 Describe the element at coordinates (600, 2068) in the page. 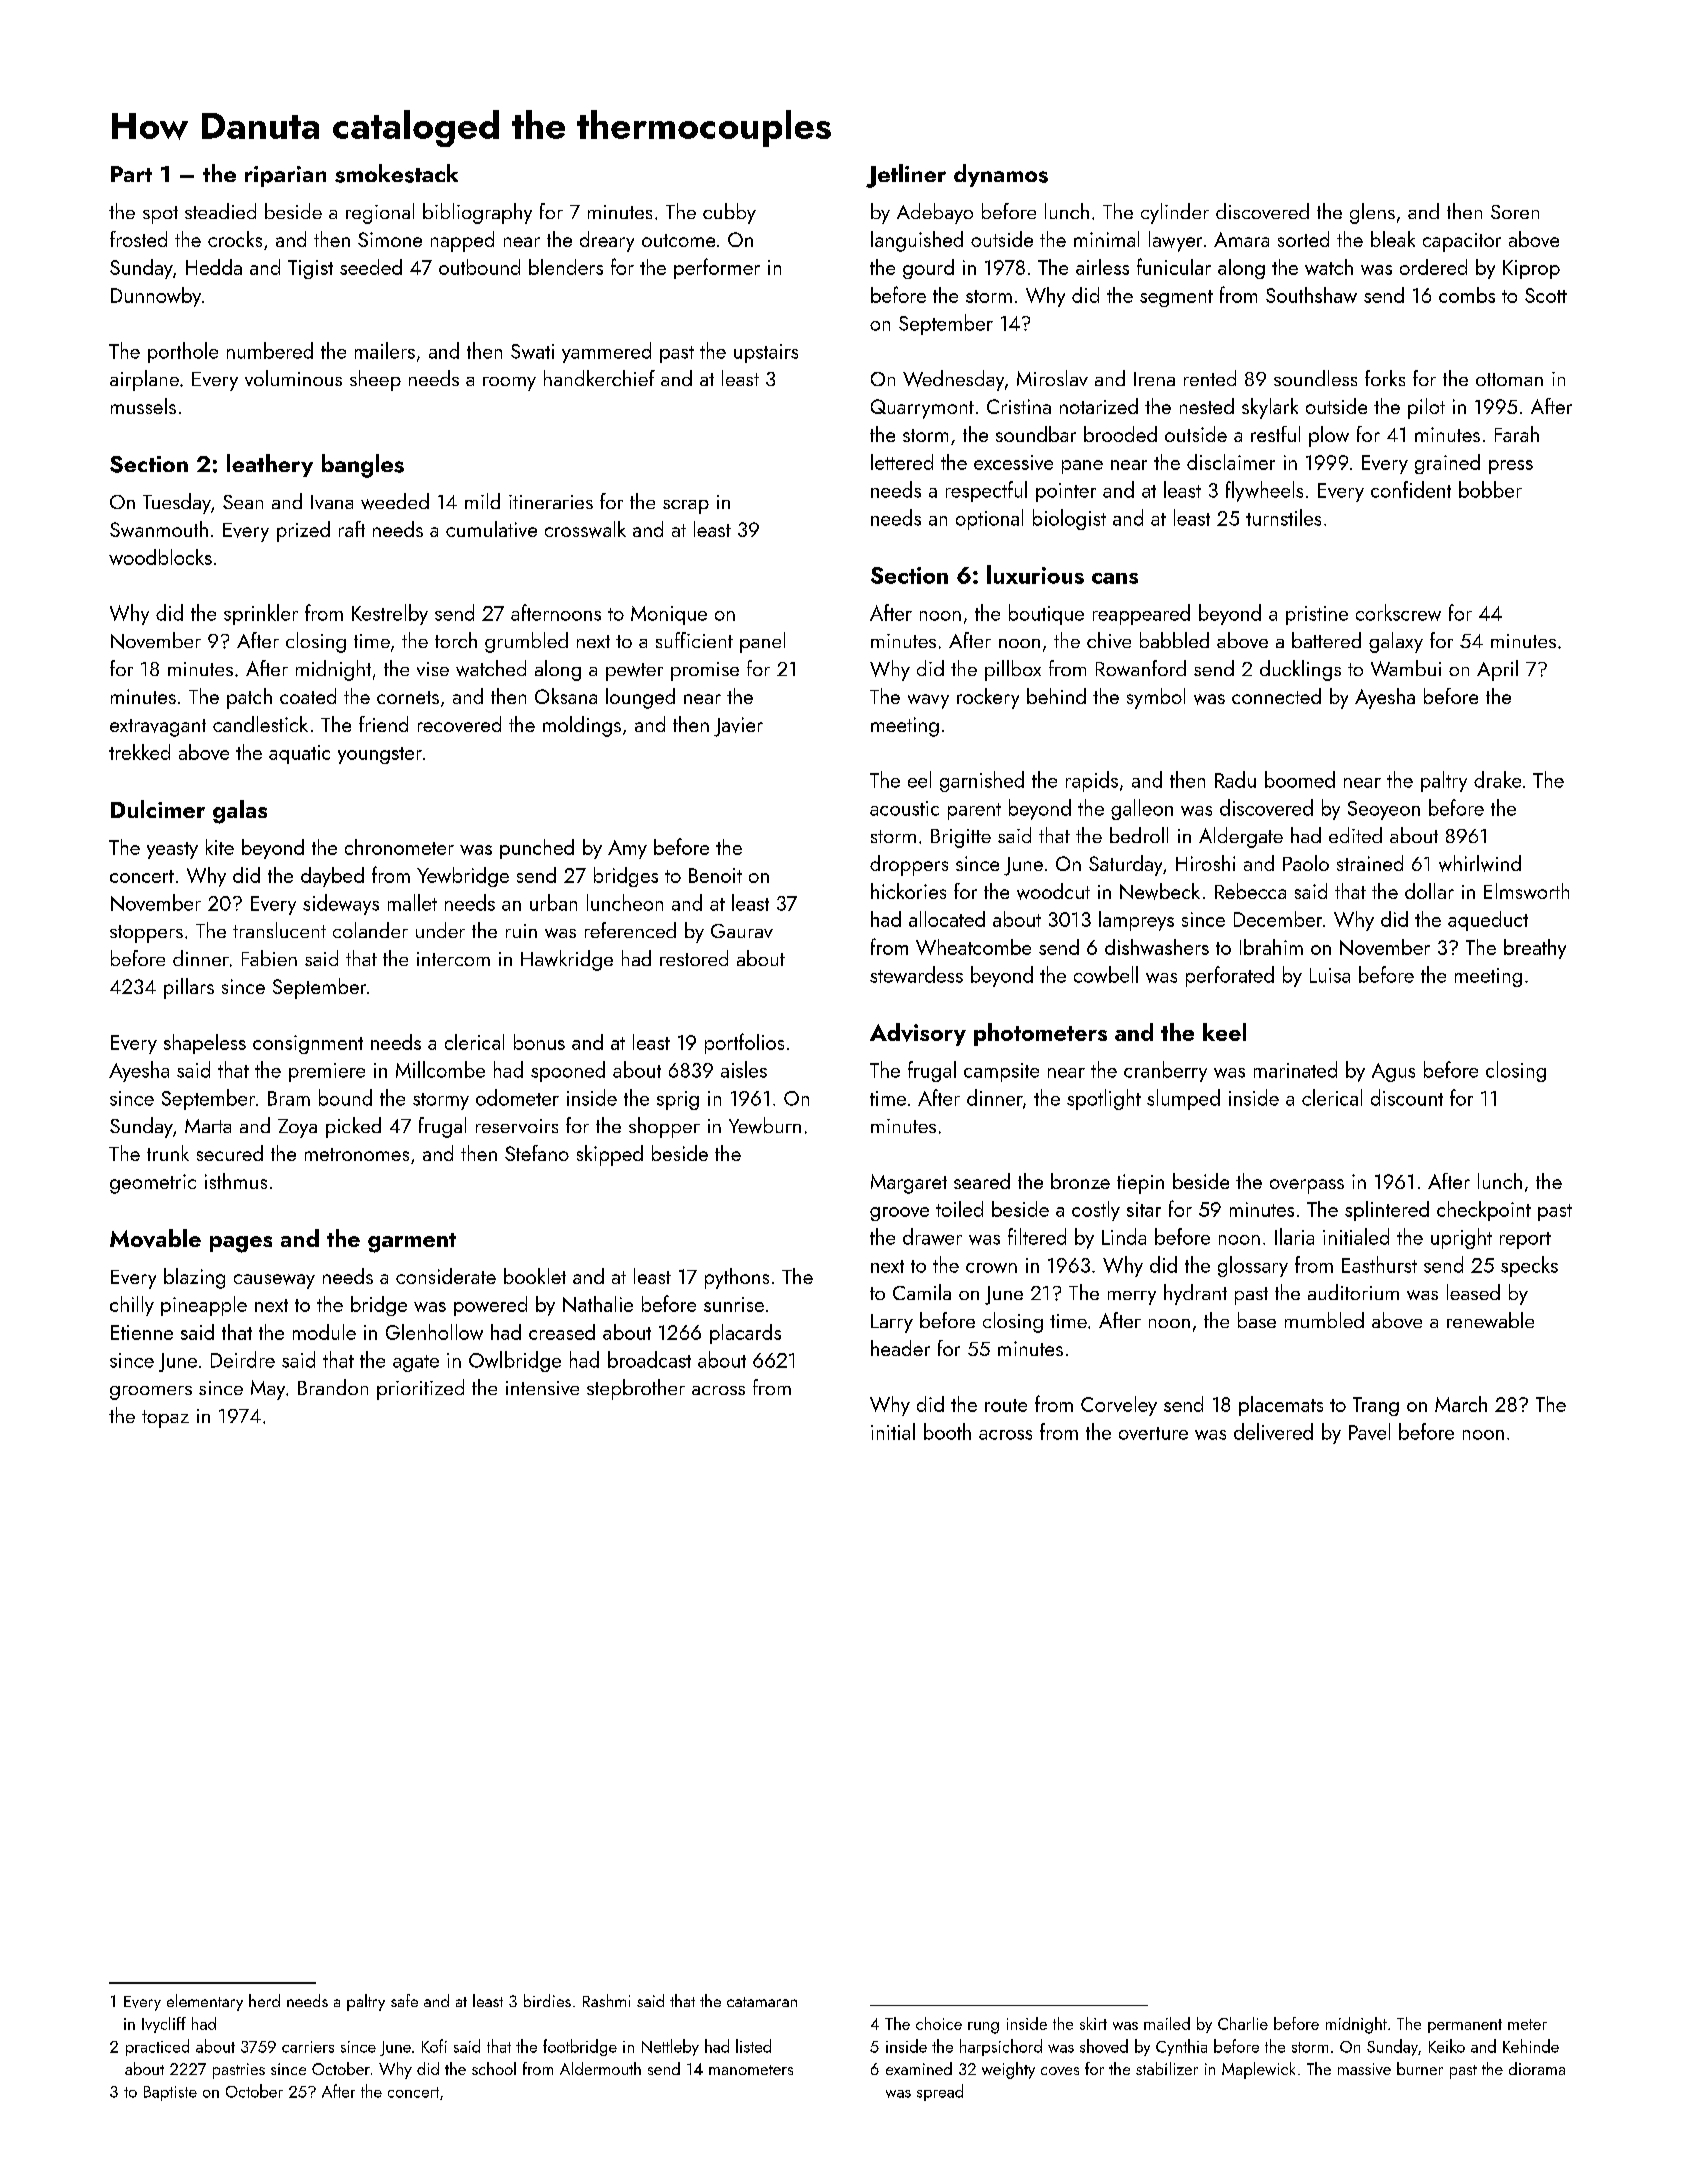

I see `Aldermouth` at that location.
